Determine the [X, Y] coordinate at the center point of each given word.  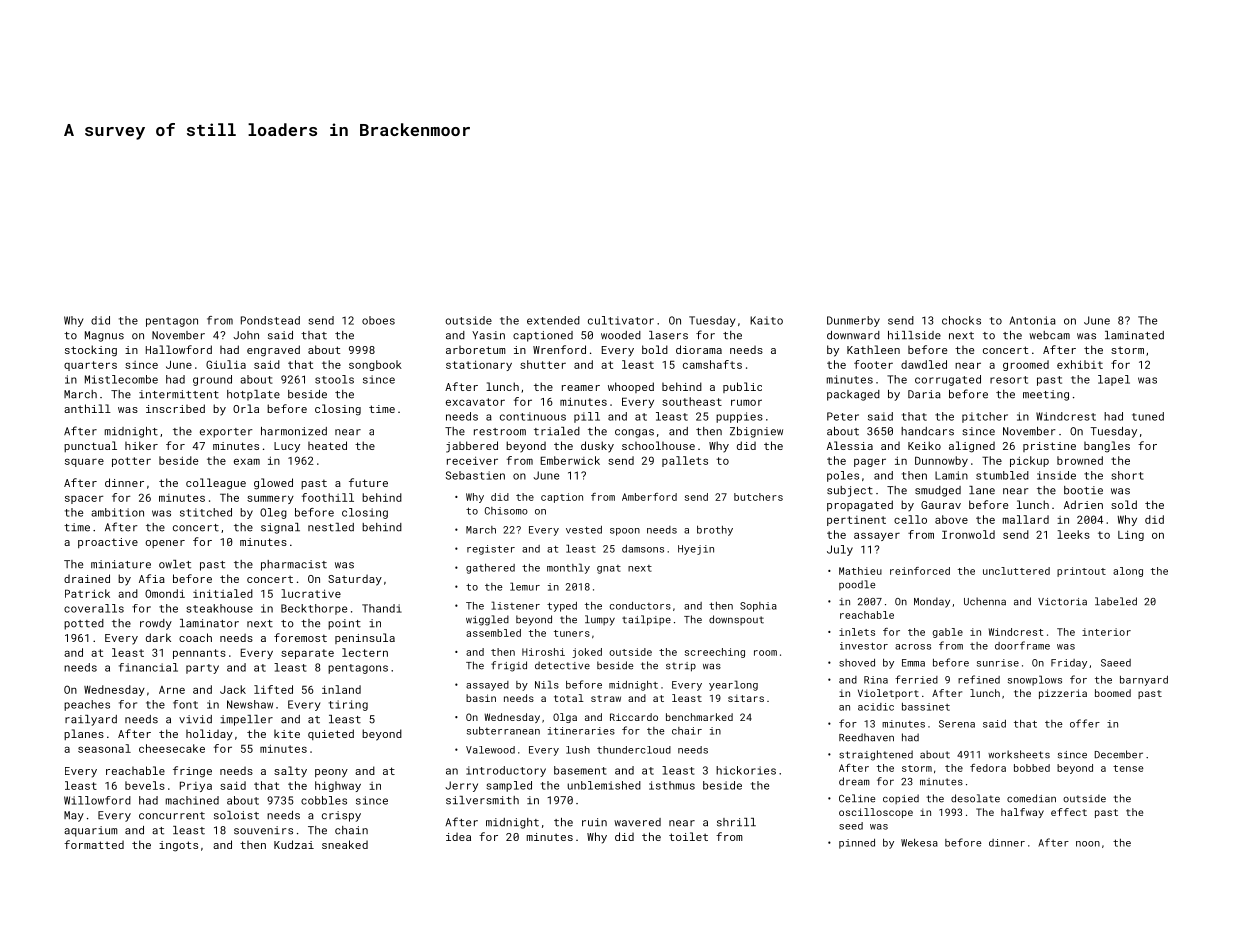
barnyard [1144, 681]
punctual [90, 446]
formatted [94, 844]
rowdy [156, 624]
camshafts [712, 364]
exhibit [1080, 364]
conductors [640, 606]
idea [458, 836]
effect [1069, 812]
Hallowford [179, 349]
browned [1080, 460]
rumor [746, 402]
